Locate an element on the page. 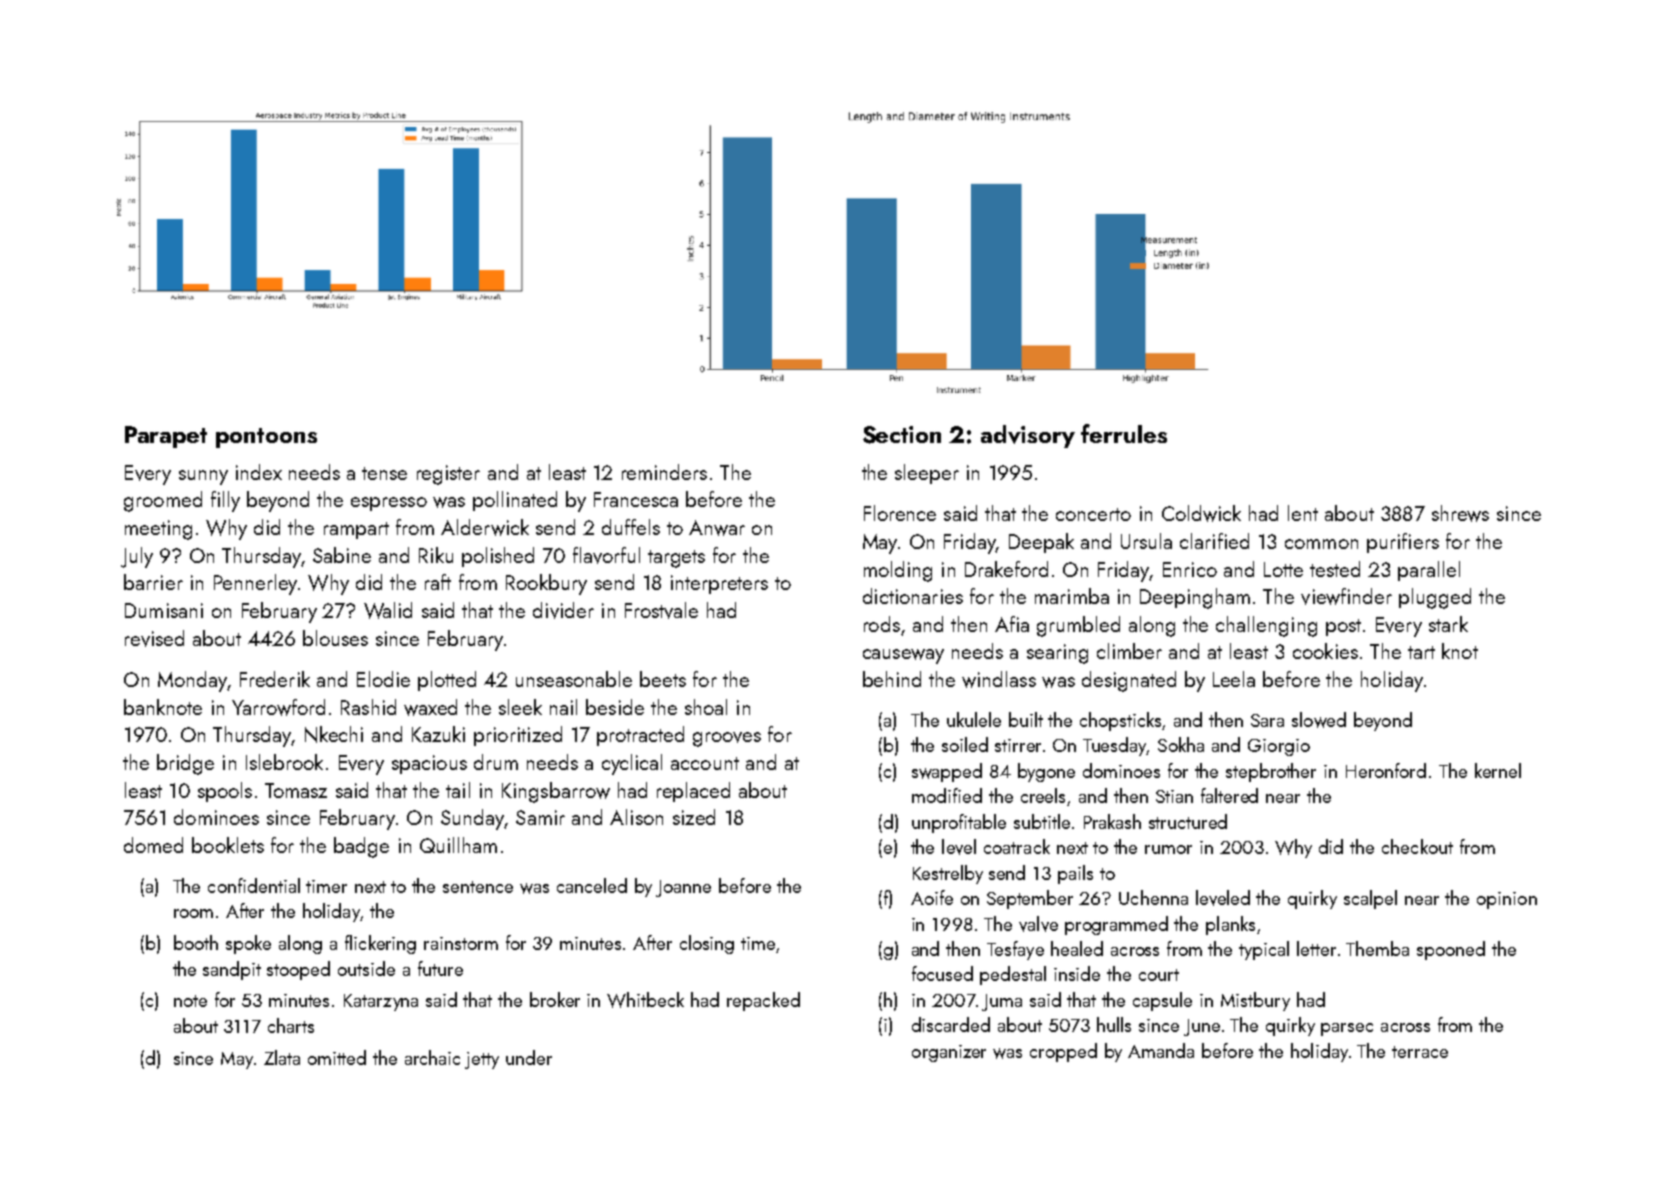 Image resolution: width=1668 pixels, height=1179 pixels. canceled is located at coordinates (592, 885).
